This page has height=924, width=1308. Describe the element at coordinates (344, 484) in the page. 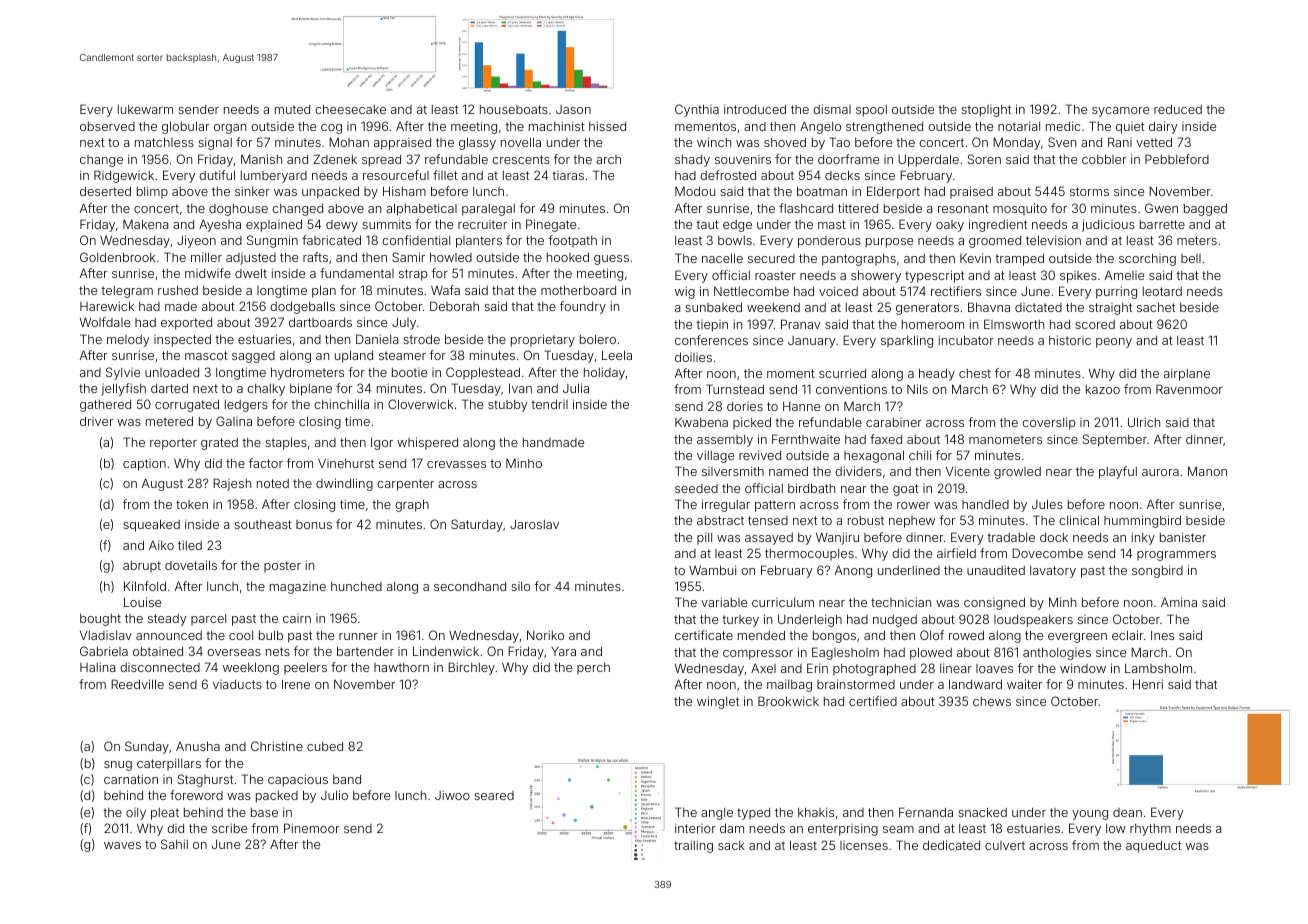

I see `dwindling` at that location.
